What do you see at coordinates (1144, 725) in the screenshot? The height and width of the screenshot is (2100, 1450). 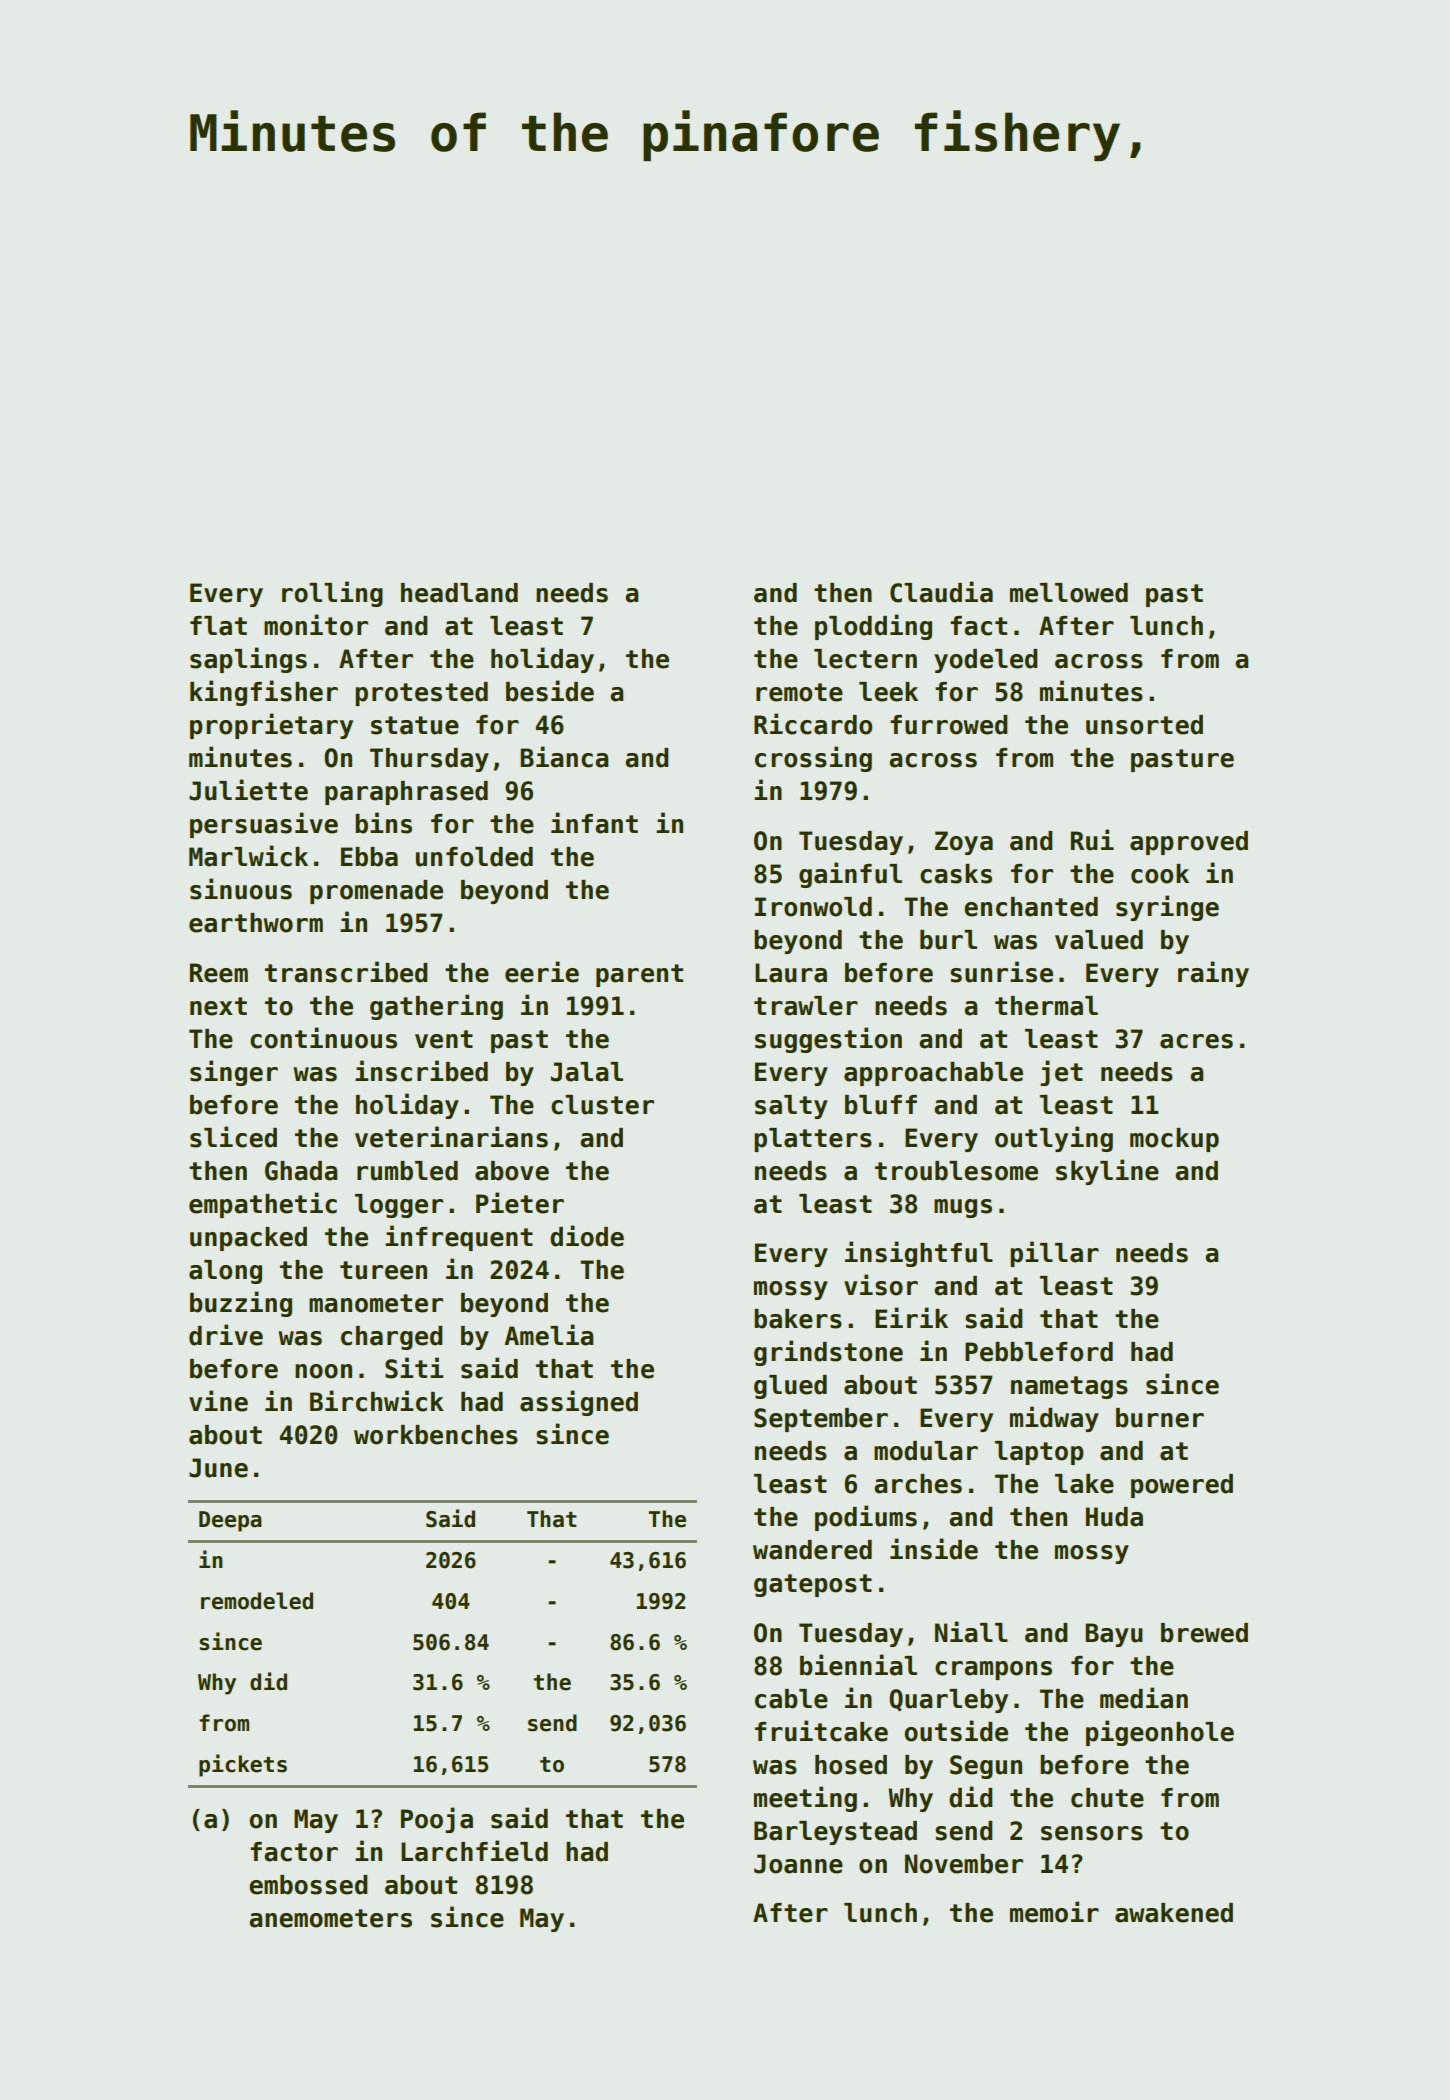 I see `unsorted` at bounding box center [1144, 725].
